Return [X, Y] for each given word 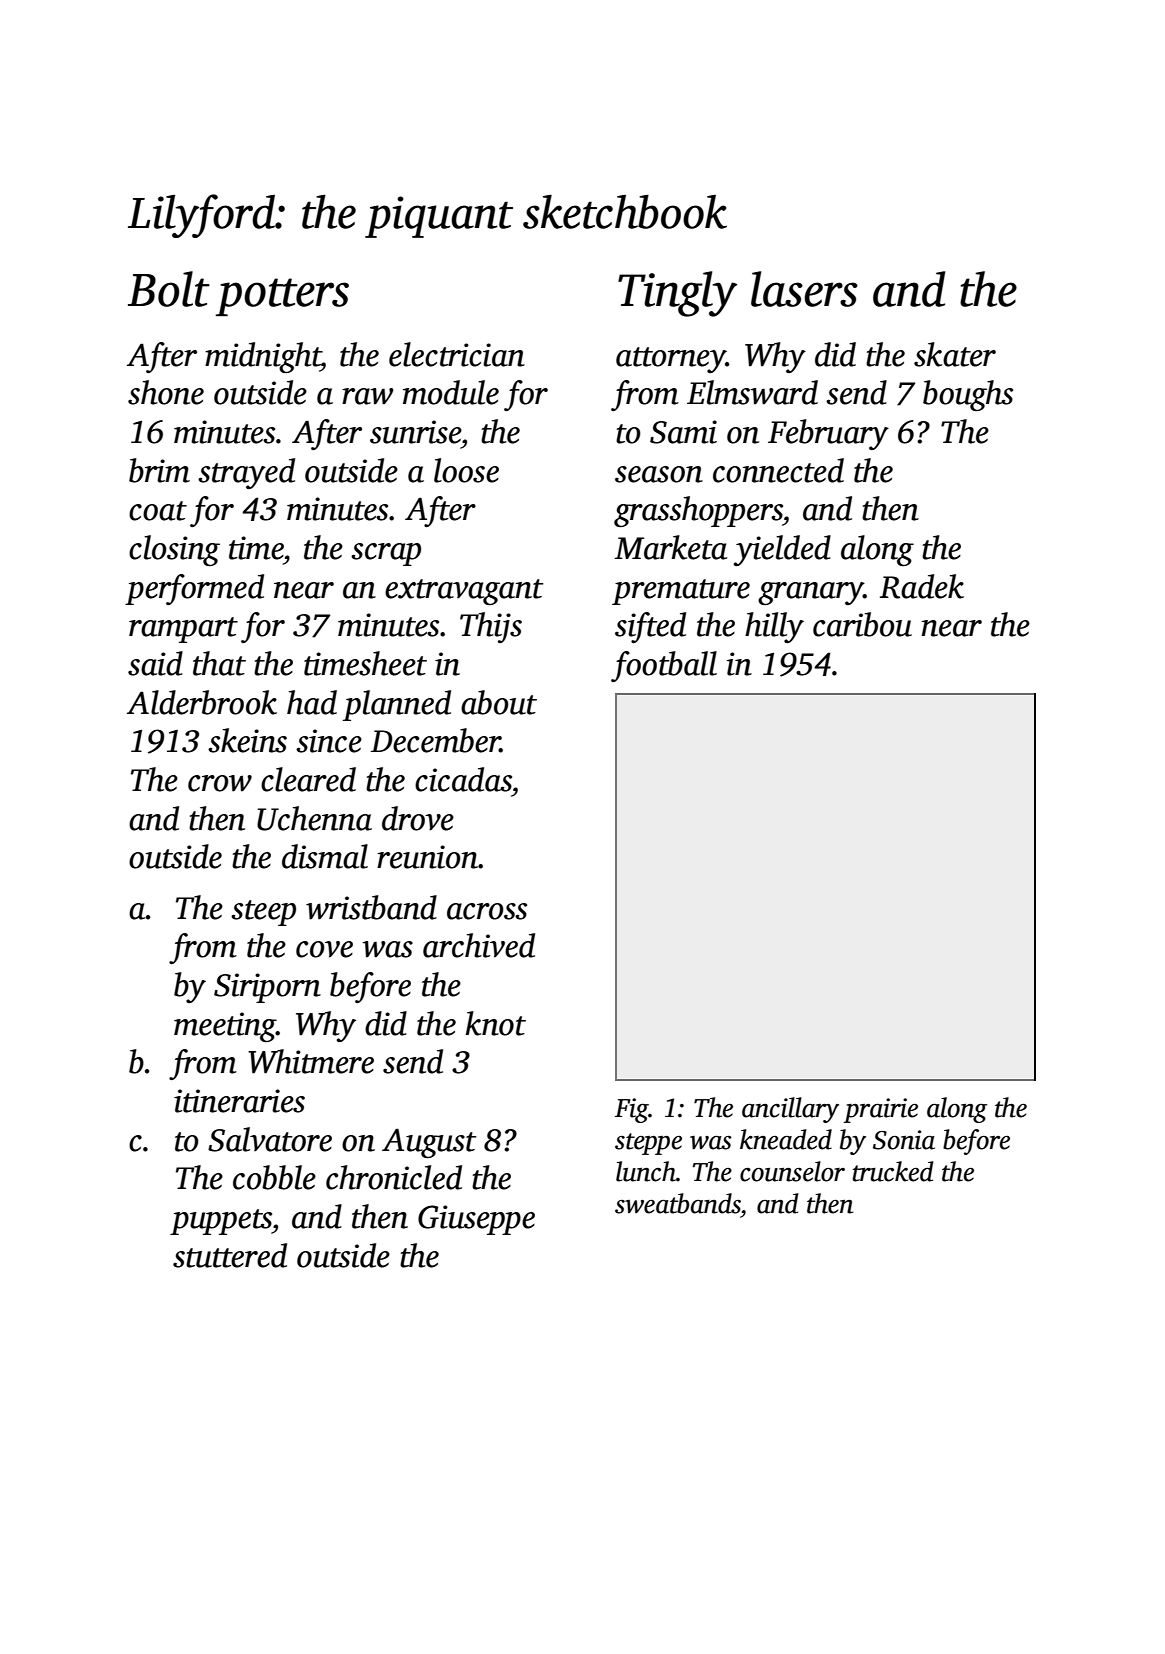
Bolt [169, 289]
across [487, 911]
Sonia [904, 1140]
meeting [225, 1027]
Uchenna [314, 818]
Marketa [671, 547]
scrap [386, 554]
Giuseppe [476, 1220]
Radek [922, 586]
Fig [632, 1110]
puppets [221, 1222]
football [664, 666]
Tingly [677, 294]
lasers [804, 289]
